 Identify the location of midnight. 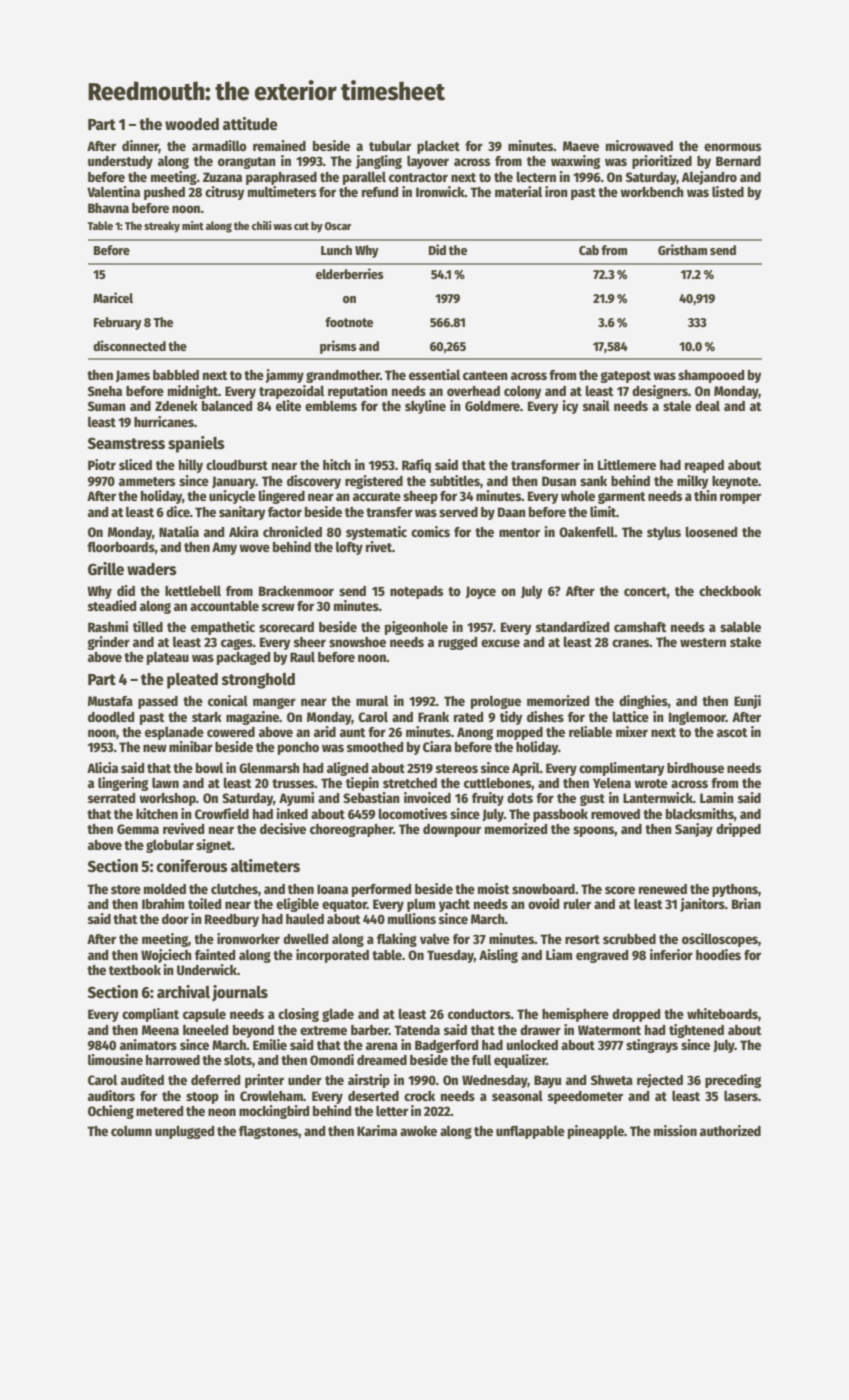
(193, 392).
